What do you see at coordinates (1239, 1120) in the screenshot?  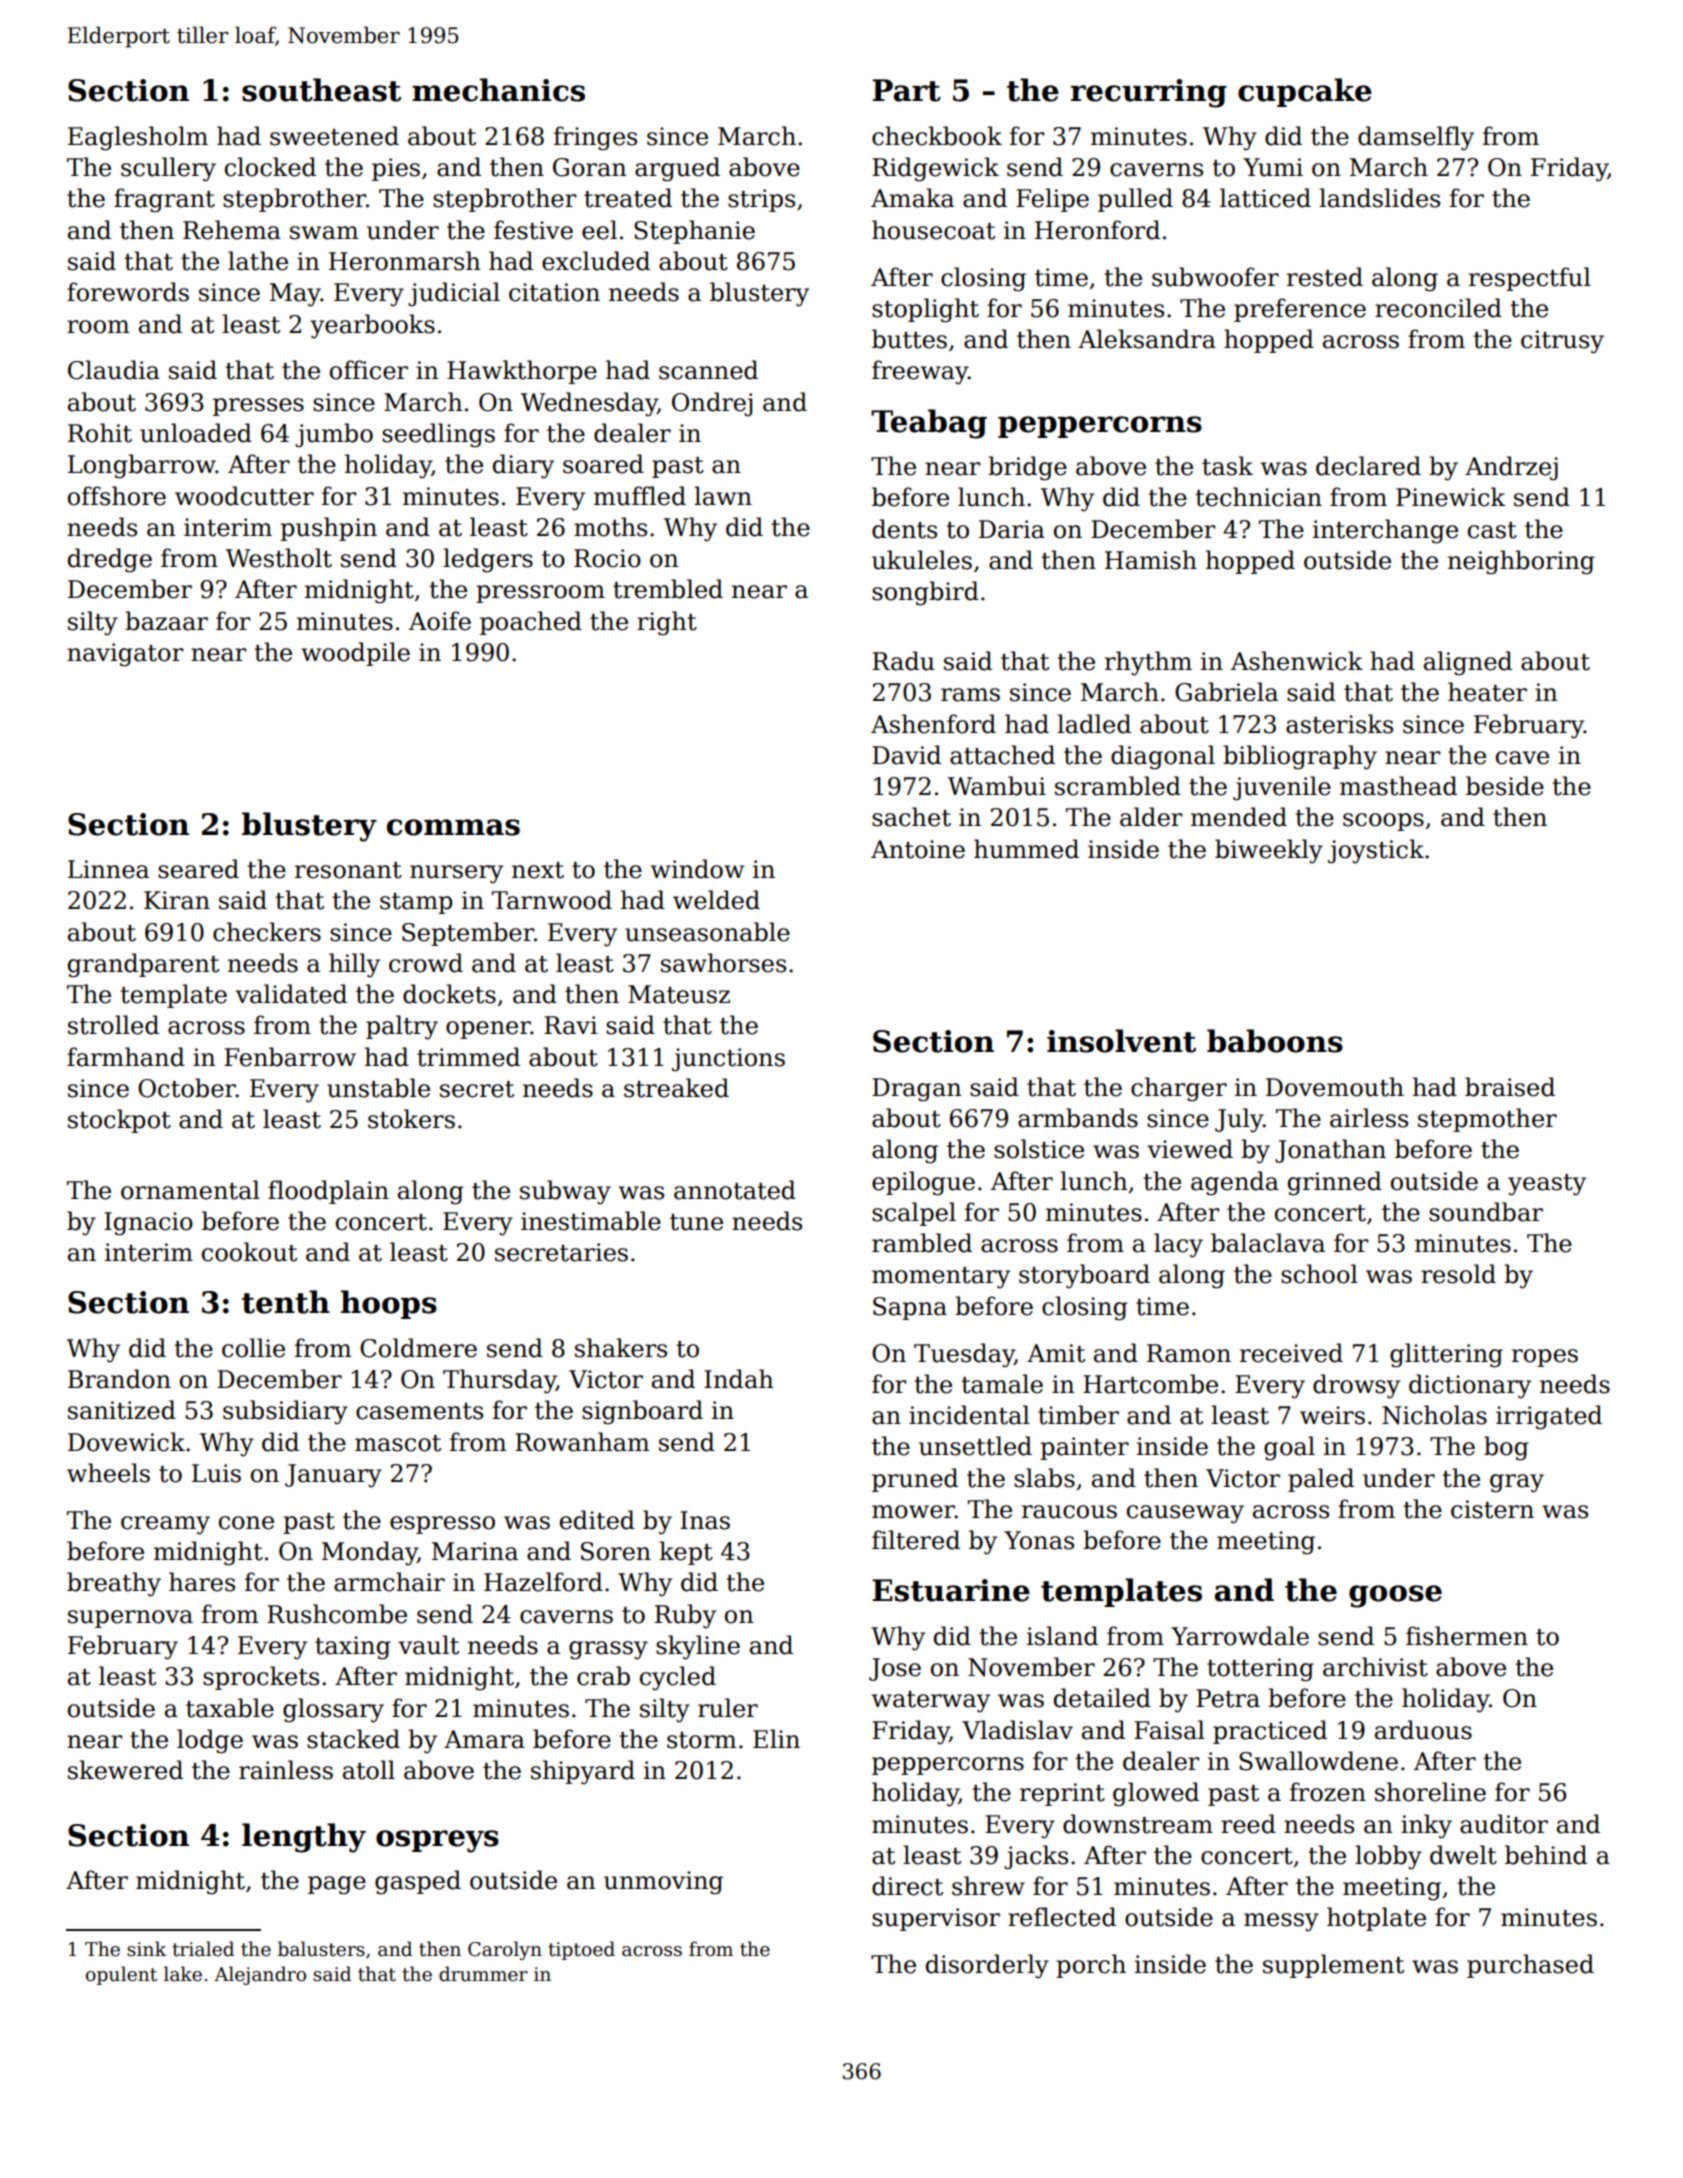 I see `July` at bounding box center [1239, 1120].
